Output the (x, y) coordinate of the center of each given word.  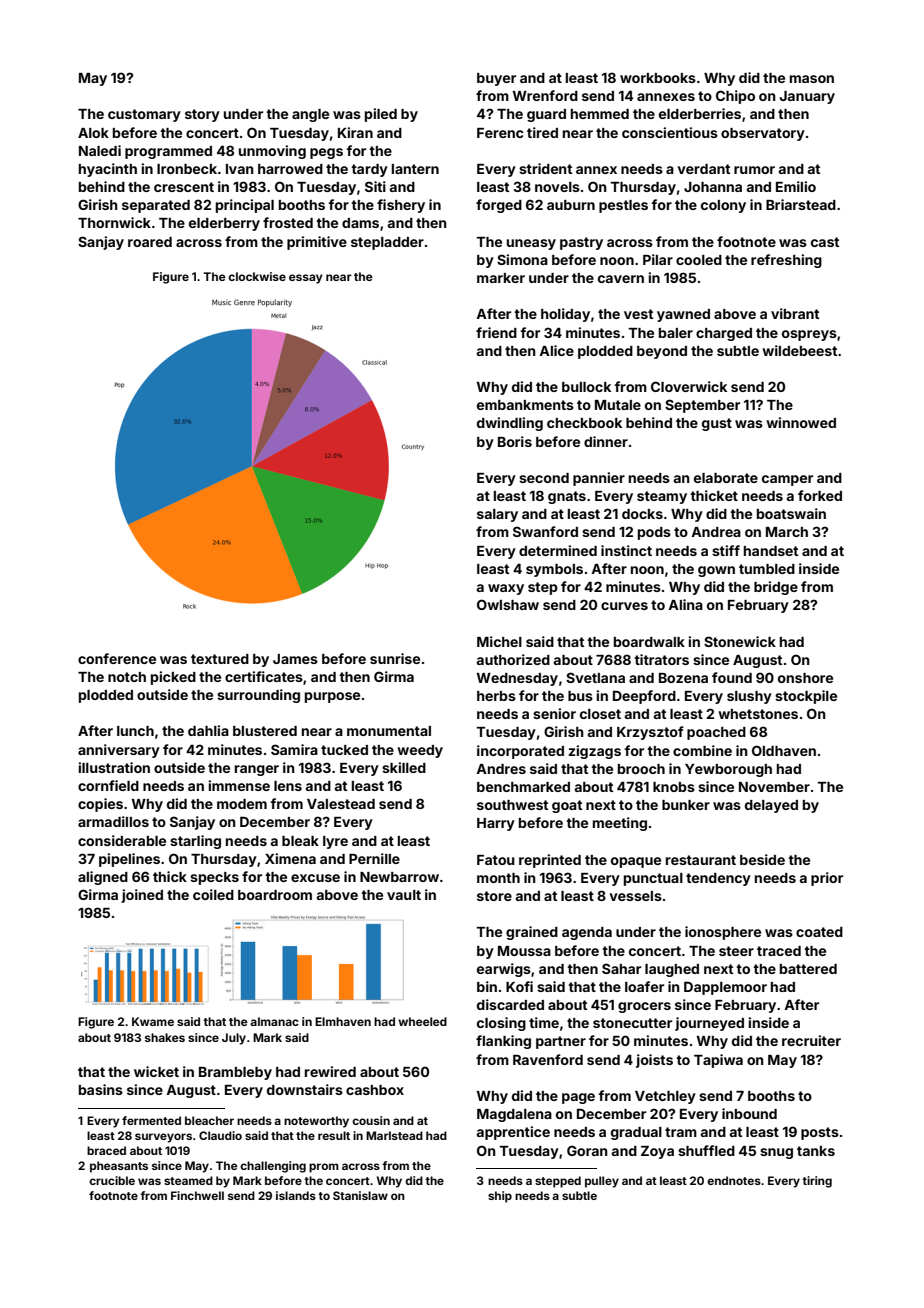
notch (127, 677)
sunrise (395, 658)
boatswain (791, 513)
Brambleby (235, 1073)
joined (142, 896)
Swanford (545, 531)
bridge (776, 588)
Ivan (240, 169)
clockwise (257, 276)
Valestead (341, 804)
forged (499, 206)
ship (500, 1197)
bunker (686, 805)
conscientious (670, 132)
